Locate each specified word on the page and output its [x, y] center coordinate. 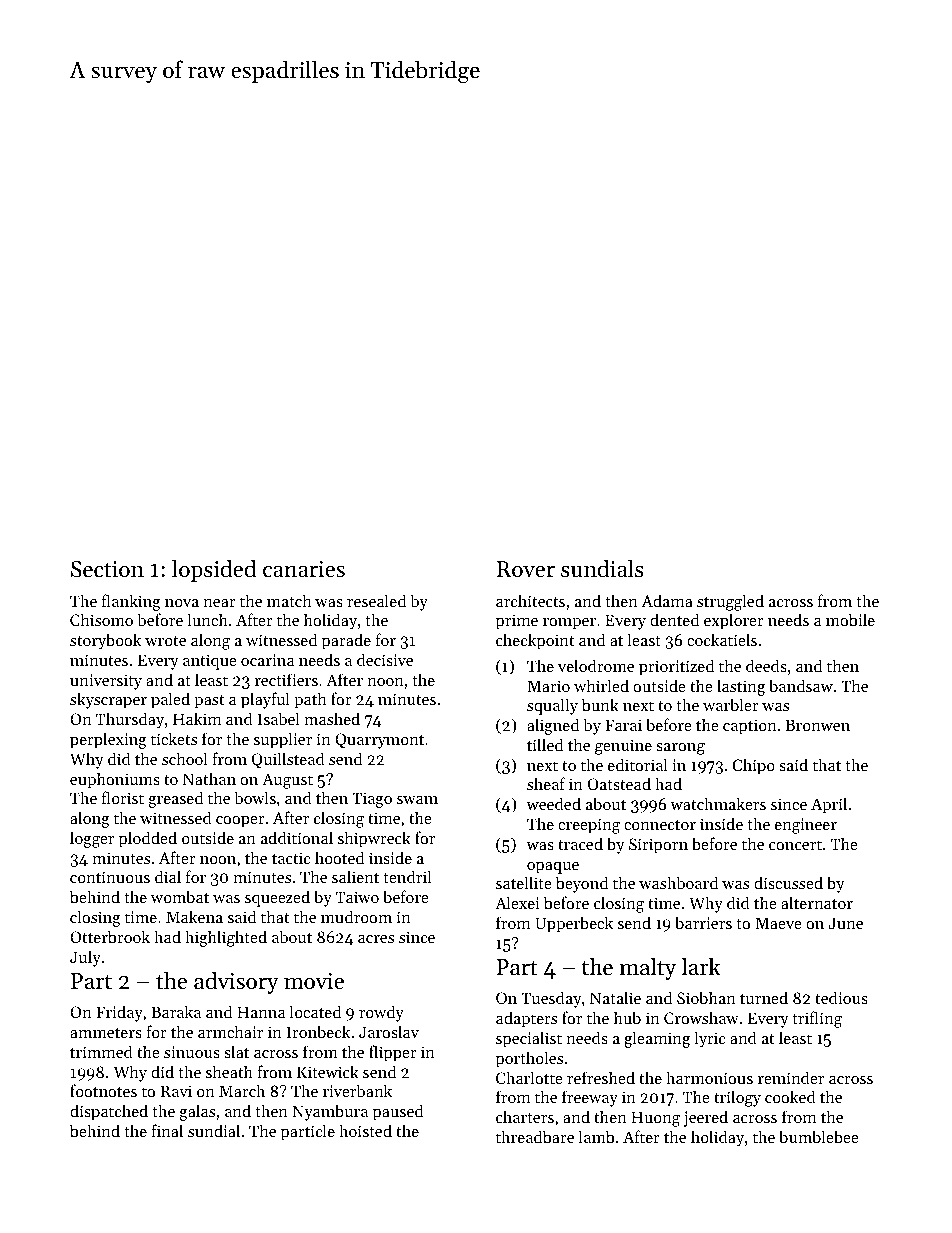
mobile [850, 619]
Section [107, 569]
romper [569, 624]
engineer [806, 826]
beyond [582, 884]
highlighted [226, 938]
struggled [730, 602]
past [209, 702]
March [242, 1090]
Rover [525, 569]
